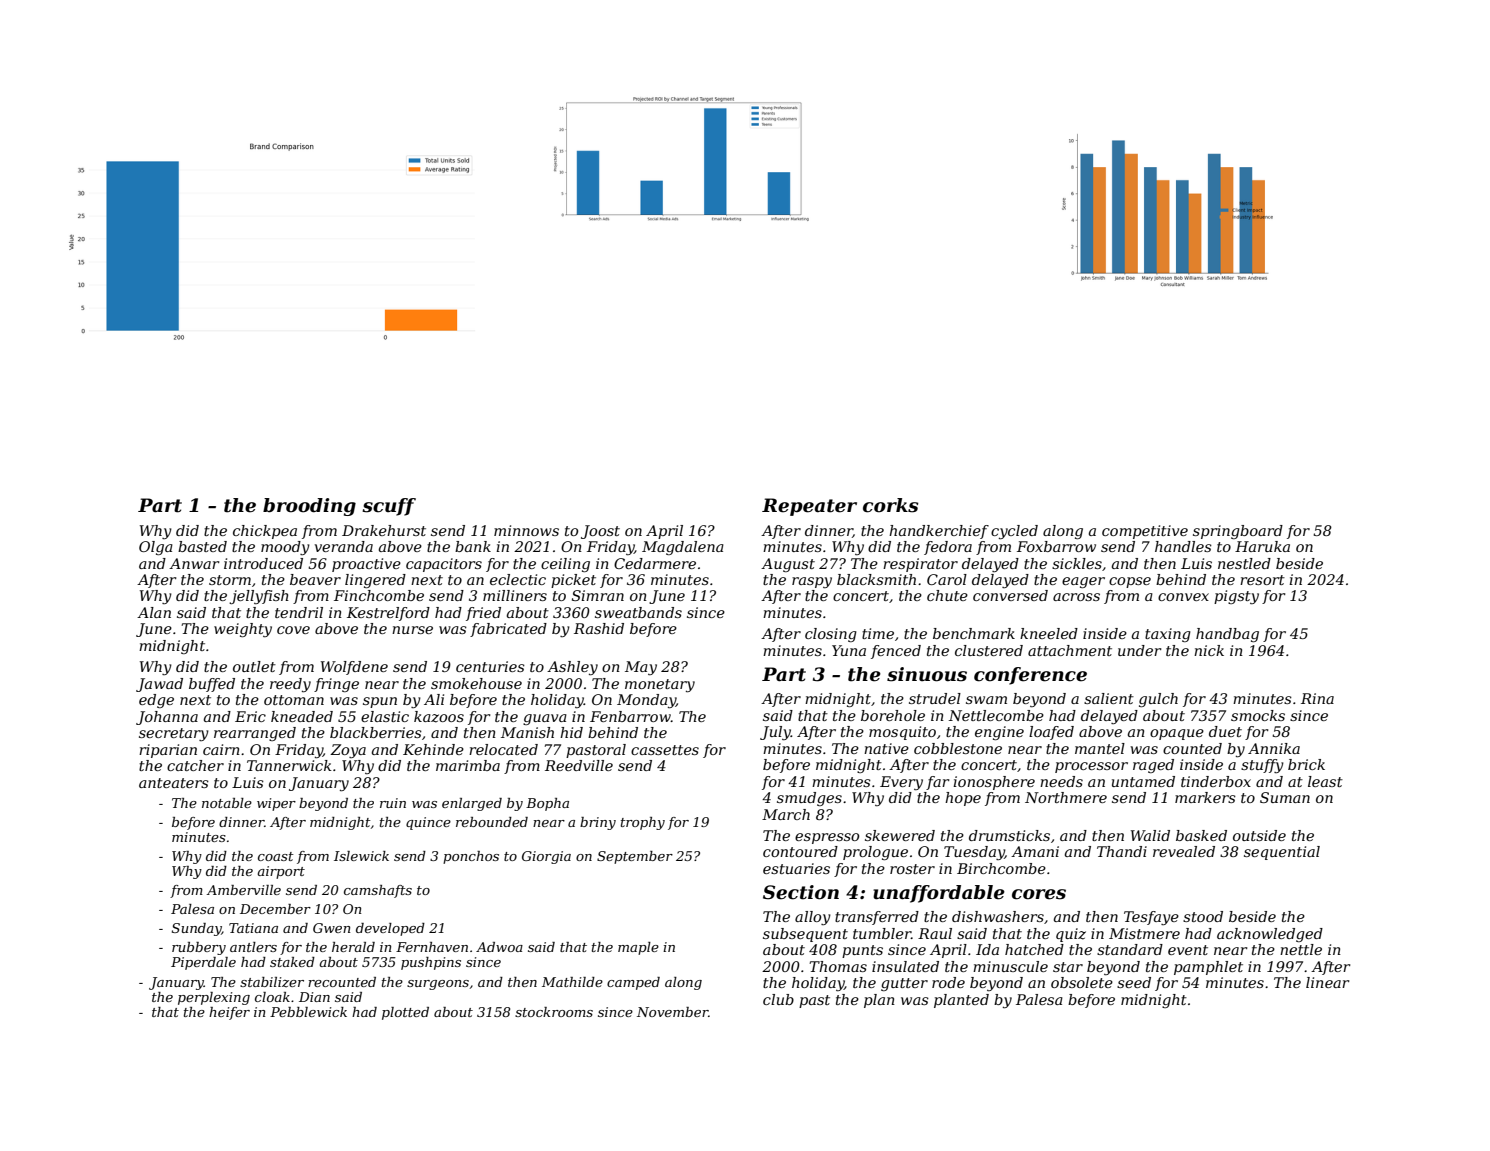 The image size is (1490, 1151). Describe the element at coordinates (308, 1012) in the screenshot. I see `Pebblewick` at that location.
